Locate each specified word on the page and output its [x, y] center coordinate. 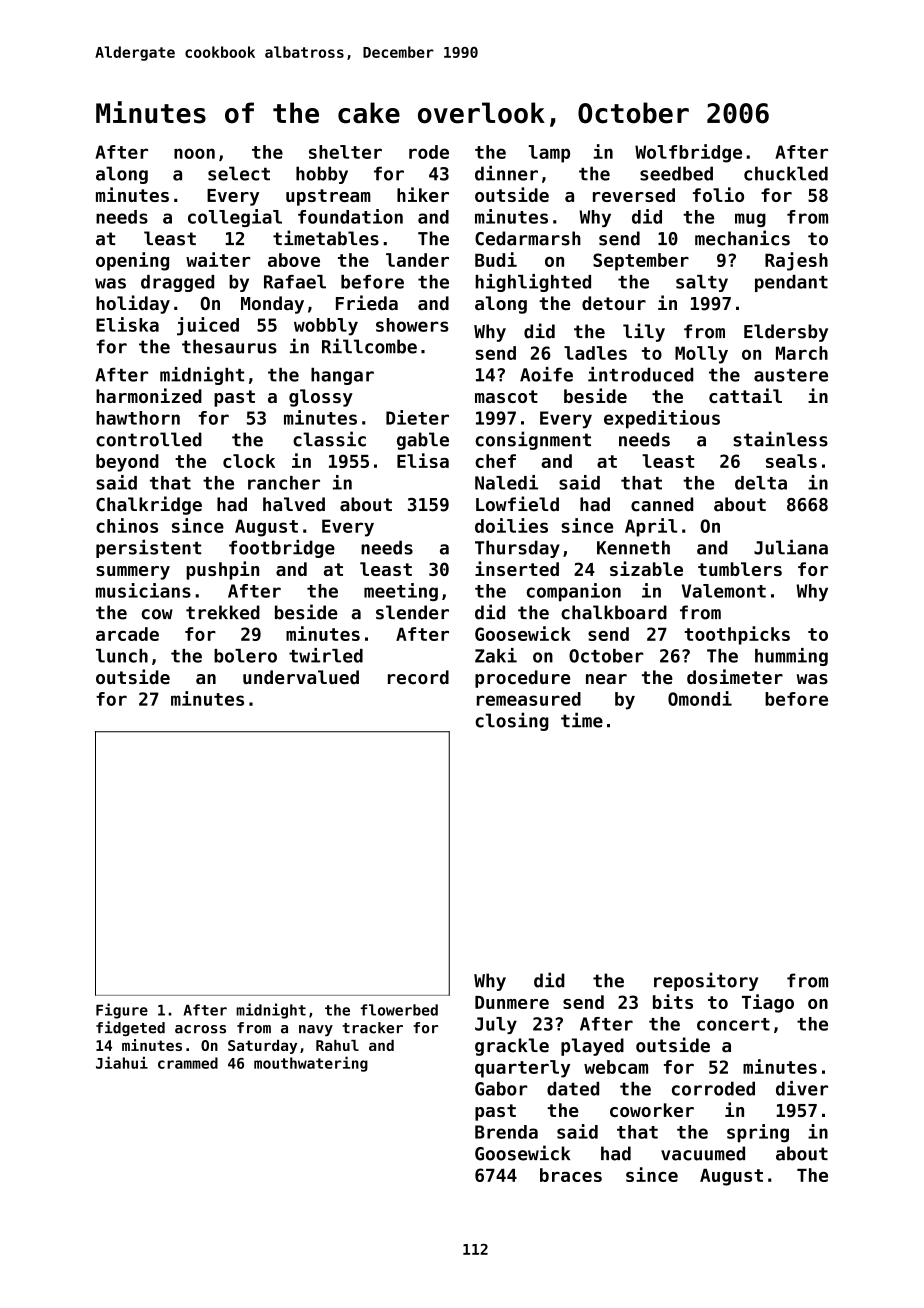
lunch [122, 656]
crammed [188, 1063]
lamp [549, 154]
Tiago [768, 1003]
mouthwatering [311, 1064]
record [418, 677]
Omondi [700, 698]
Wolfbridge [688, 153]
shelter [345, 152]
